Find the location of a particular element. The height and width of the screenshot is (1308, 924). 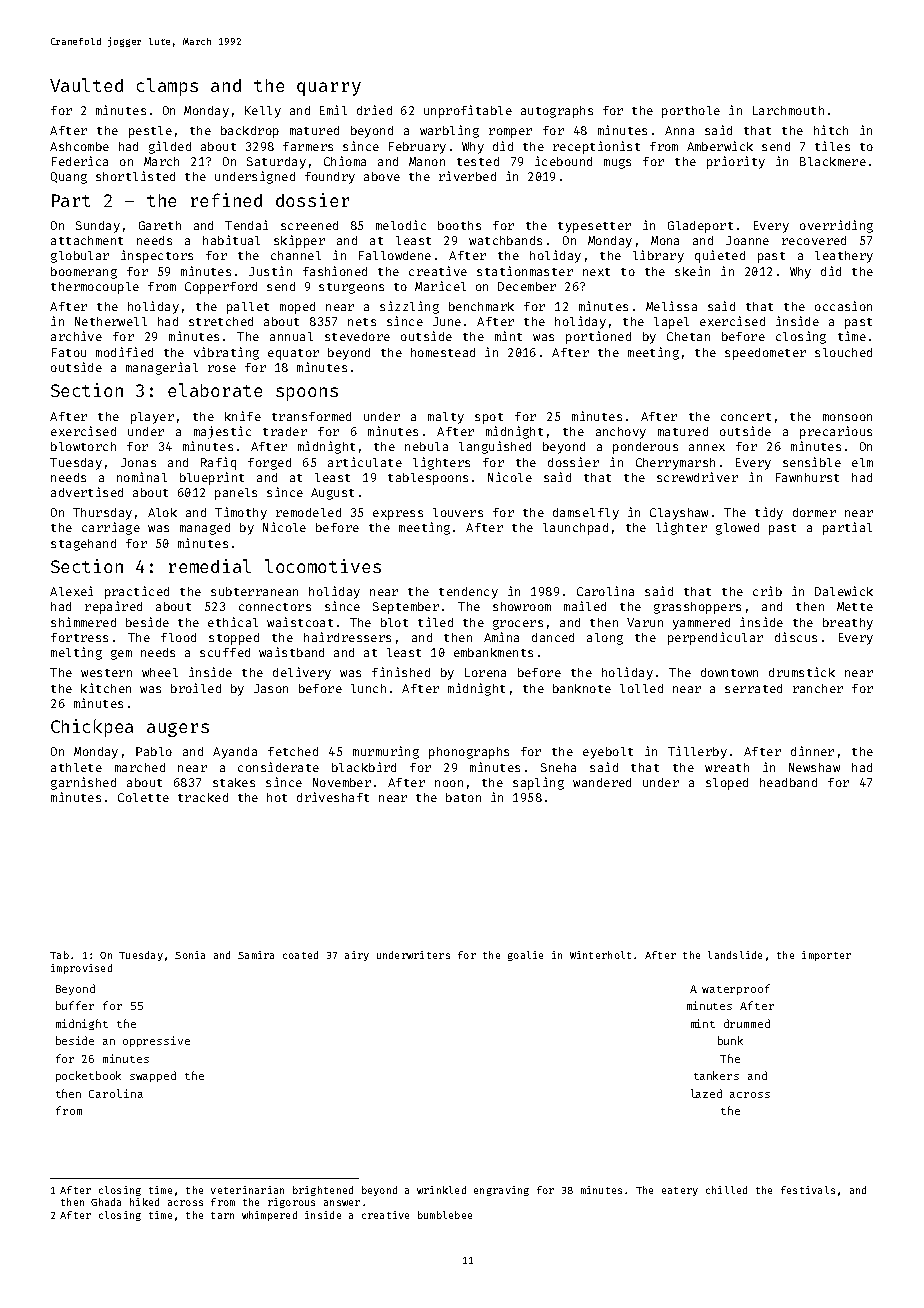

veterinarian is located at coordinates (247, 1190).
